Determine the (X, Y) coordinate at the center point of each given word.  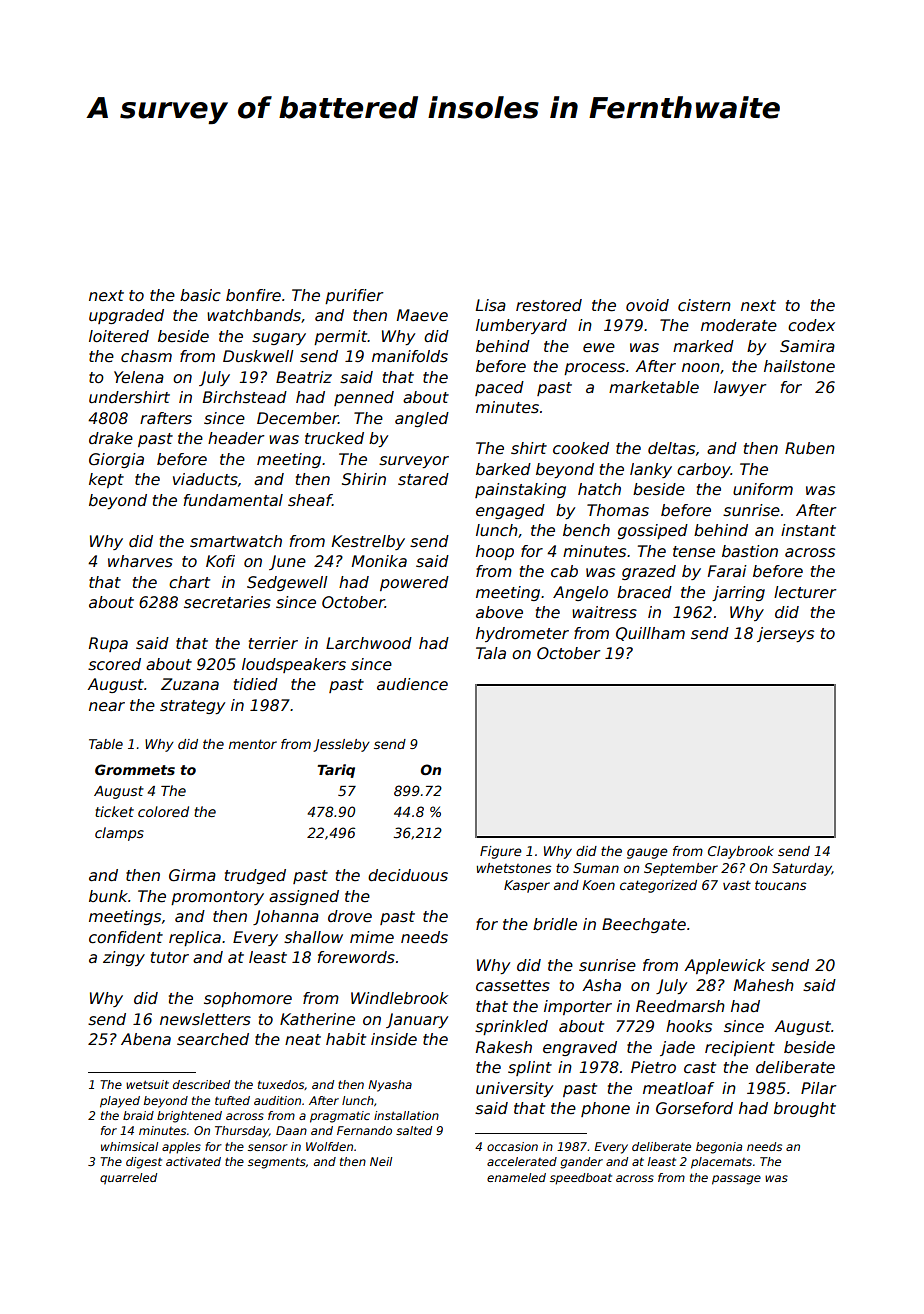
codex (811, 325)
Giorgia (116, 460)
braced (644, 592)
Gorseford (694, 1108)
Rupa (108, 644)
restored (549, 305)
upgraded (126, 316)
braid (138, 1115)
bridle (555, 924)
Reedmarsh (680, 1006)
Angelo (580, 593)
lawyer (740, 388)
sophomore (248, 999)
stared (423, 479)
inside (394, 1039)
